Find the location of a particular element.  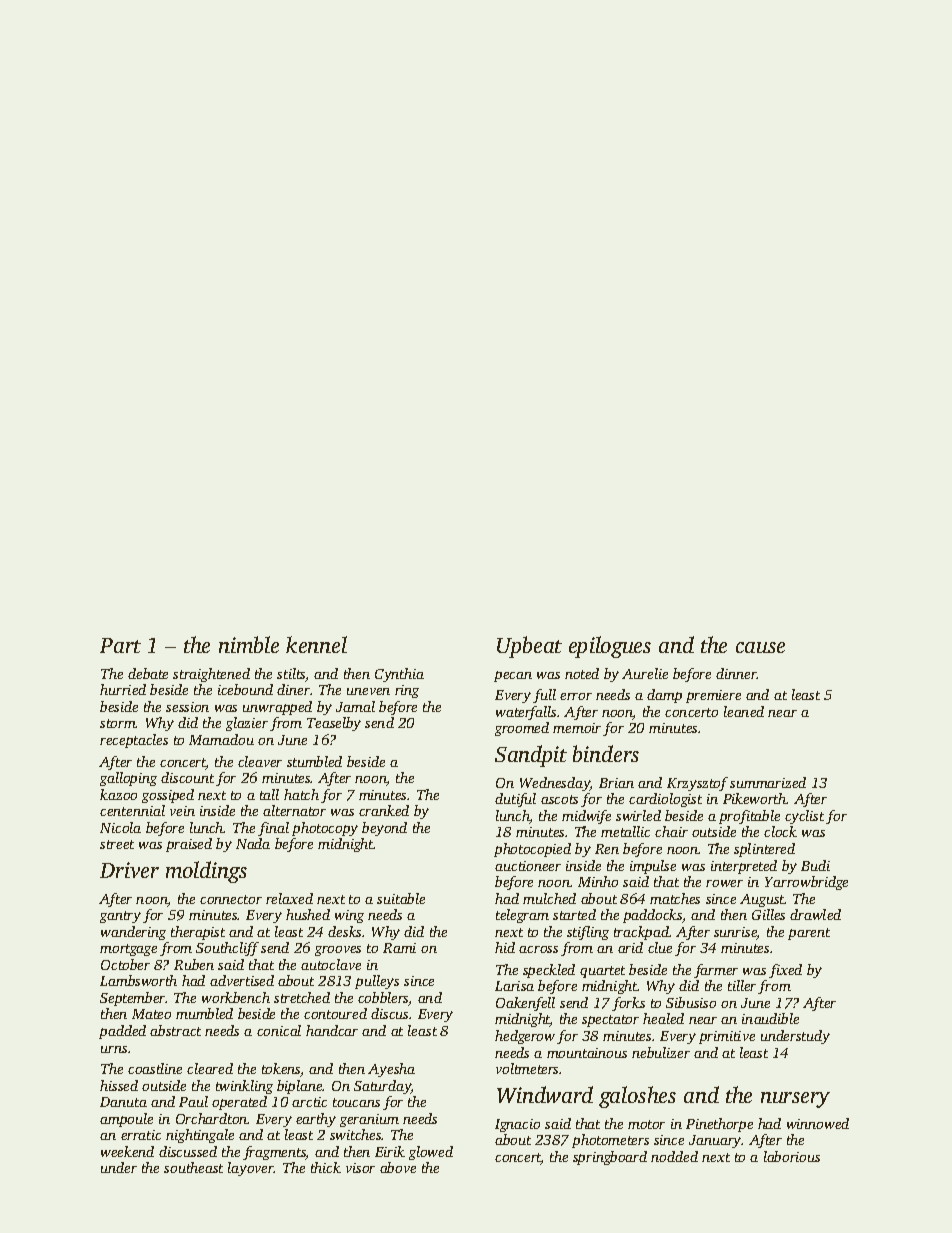

profitable is located at coordinates (749, 817).
